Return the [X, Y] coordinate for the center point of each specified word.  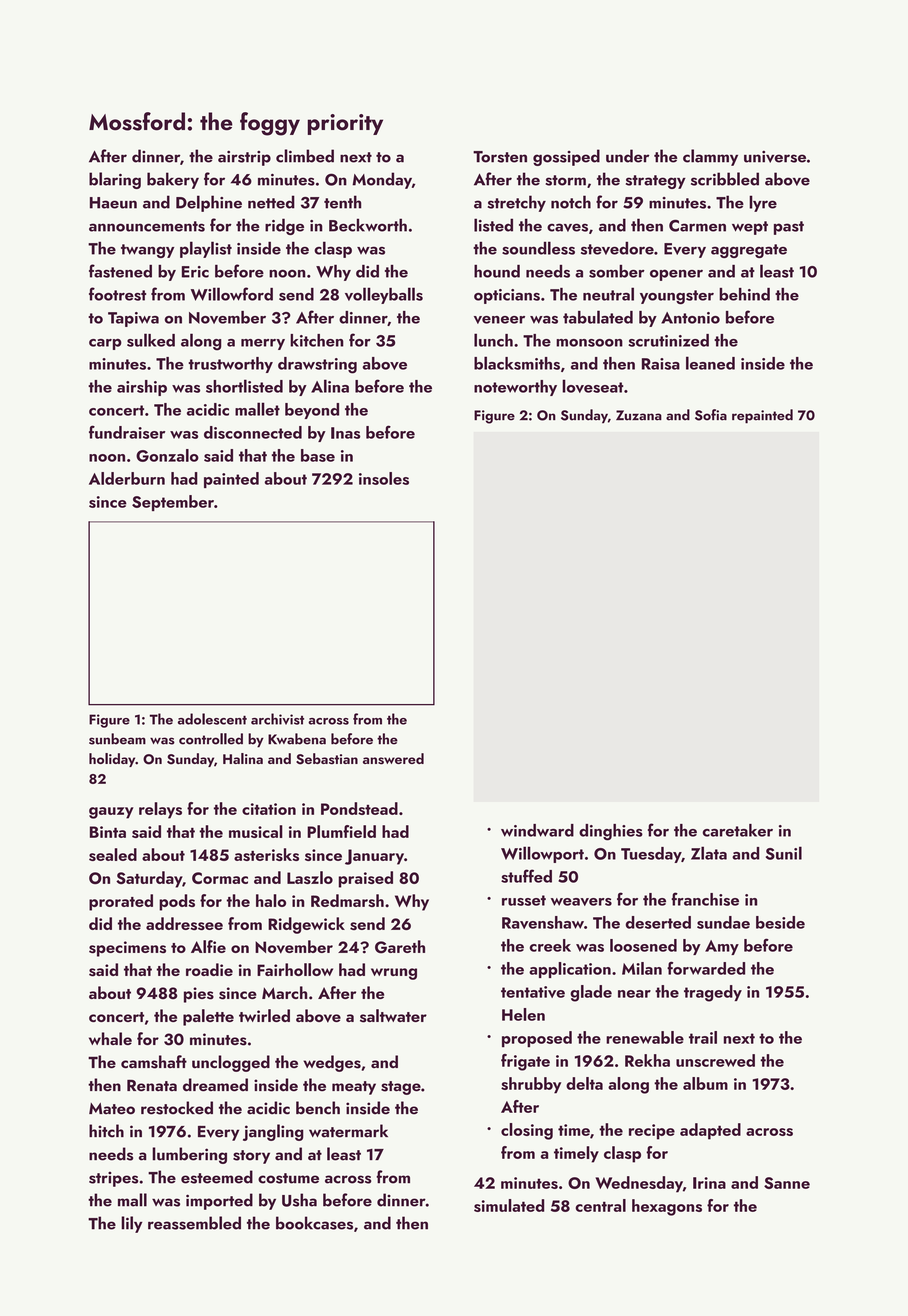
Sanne [787, 1183]
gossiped [566, 157]
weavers [581, 902]
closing [527, 1131]
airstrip [244, 158]
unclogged [231, 1063]
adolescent [212, 719]
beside [780, 922]
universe [775, 157]
